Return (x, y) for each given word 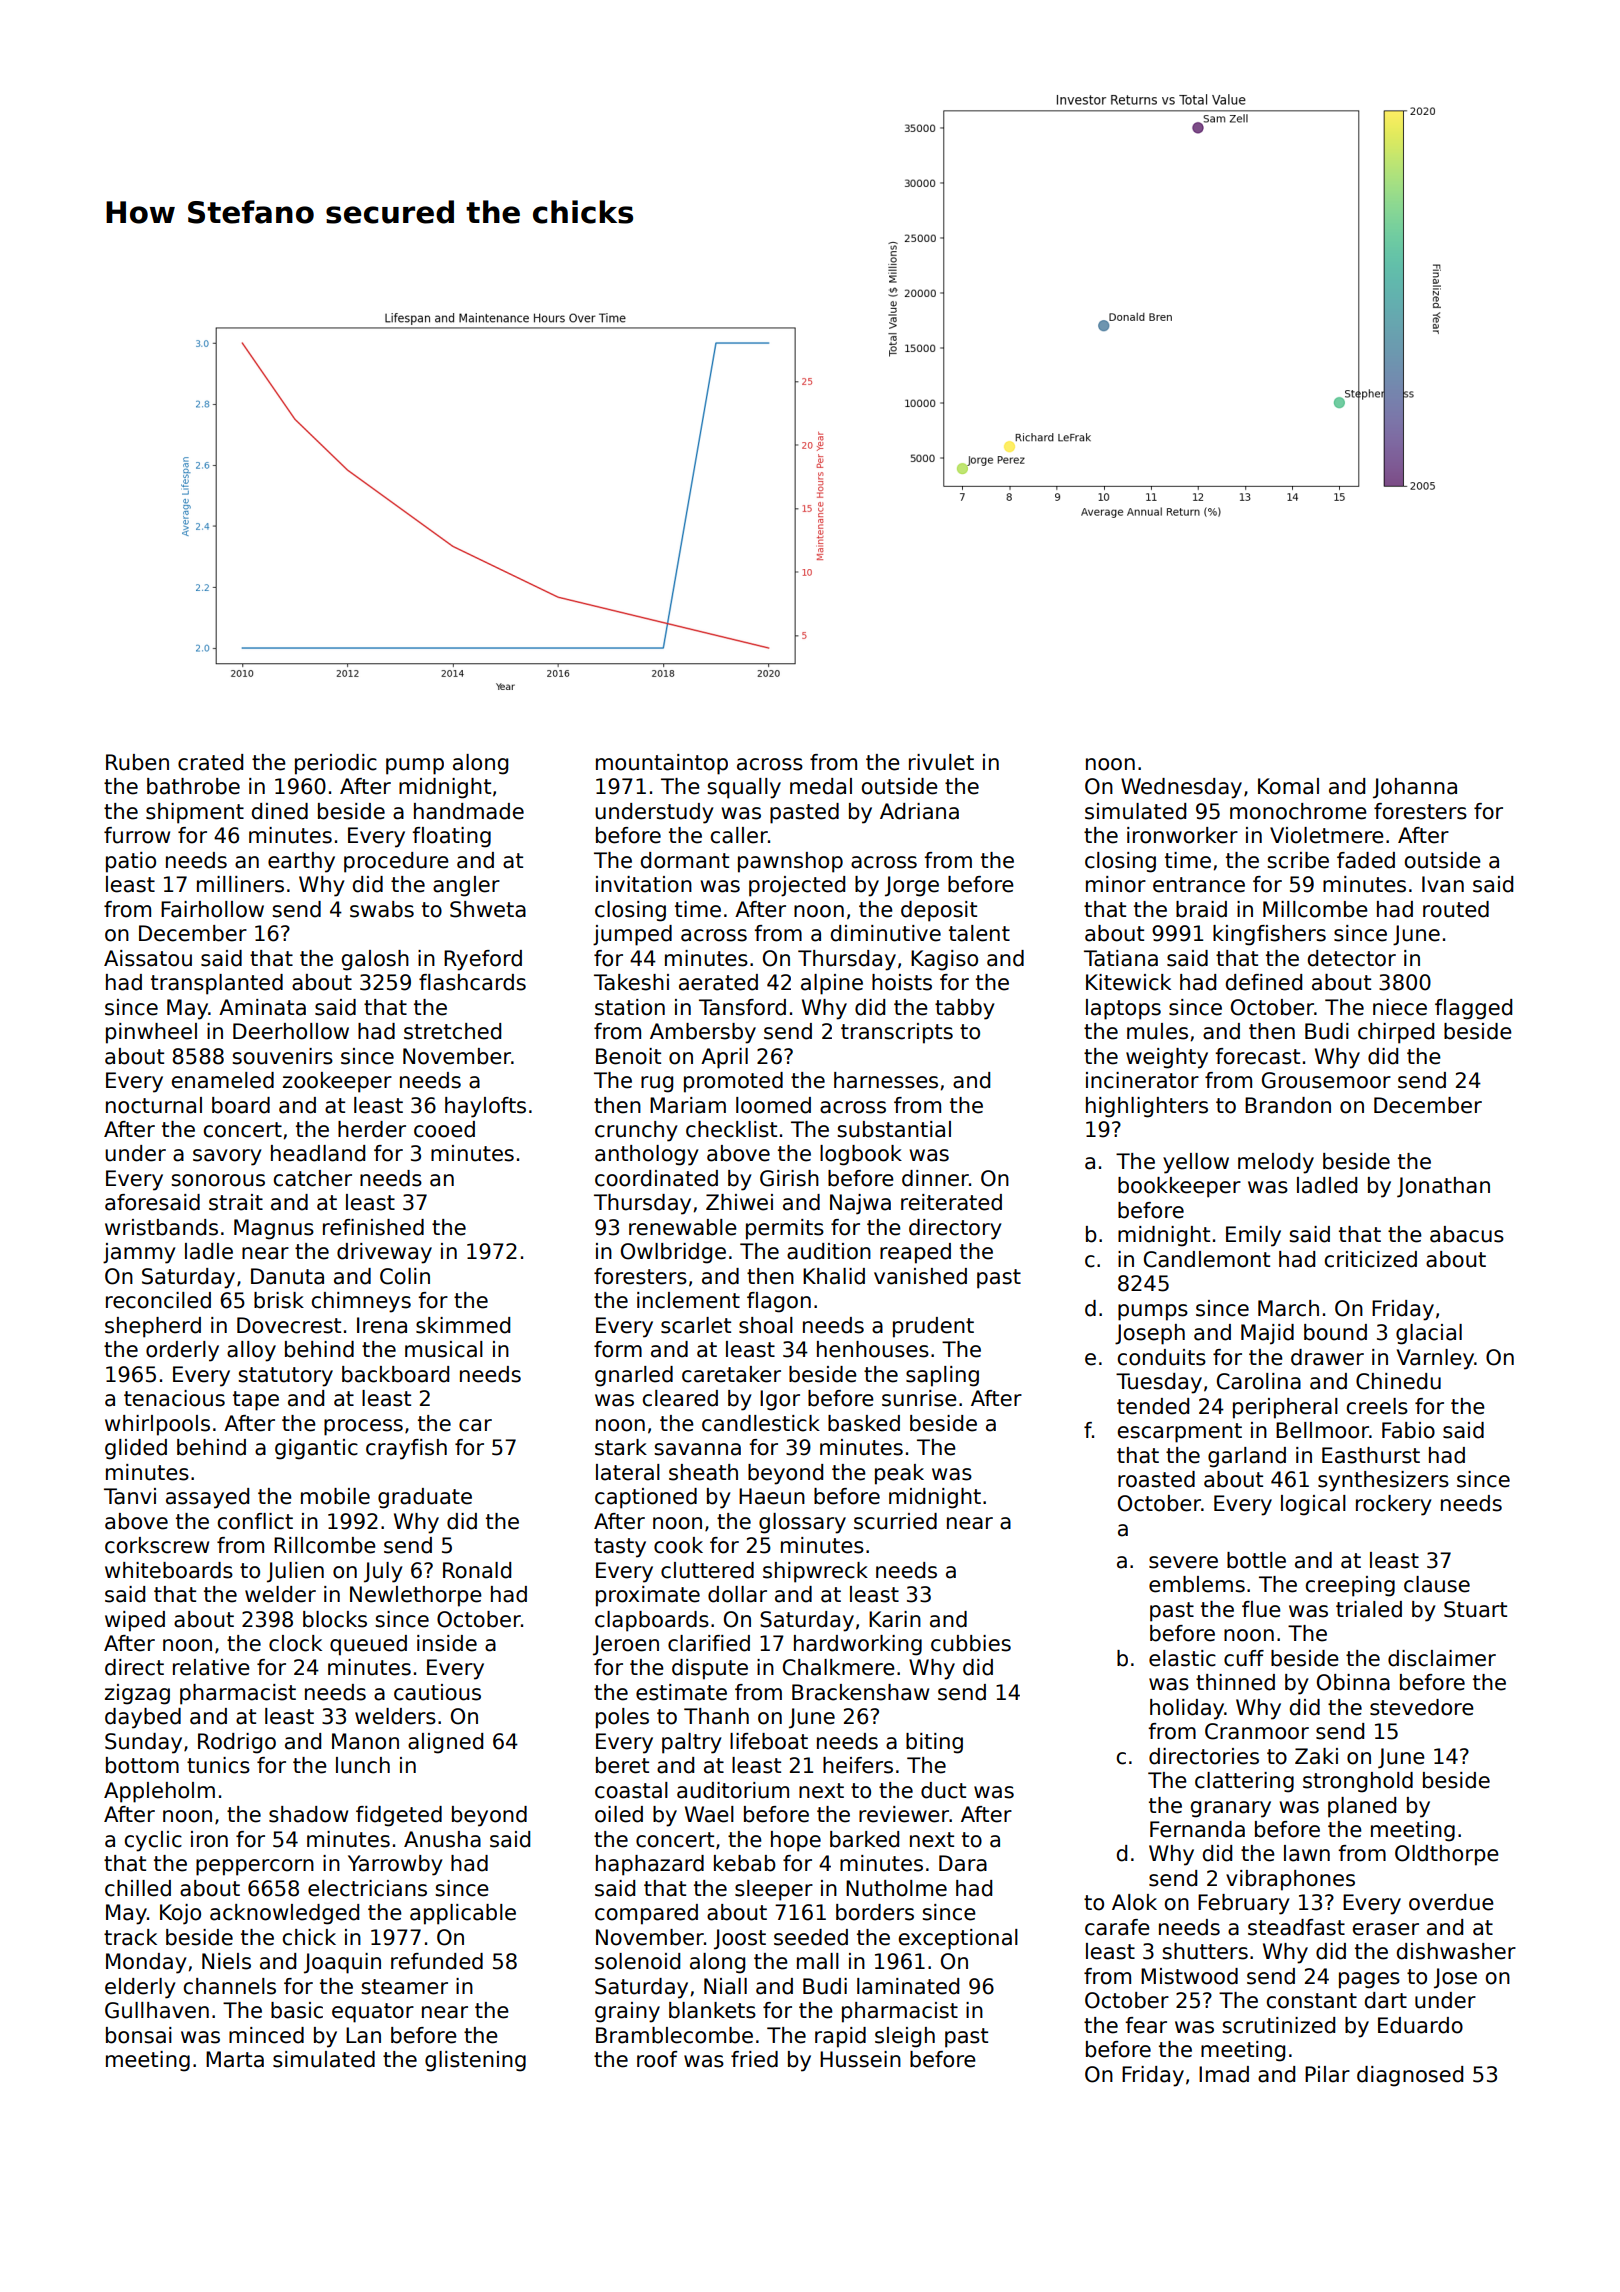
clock (295, 1643)
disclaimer (1442, 1658)
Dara (963, 1863)
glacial (1429, 1334)
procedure (396, 862)
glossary (802, 1523)
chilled (138, 1888)
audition (829, 1251)
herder (372, 1129)
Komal (1288, 786)
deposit (939, 911)
